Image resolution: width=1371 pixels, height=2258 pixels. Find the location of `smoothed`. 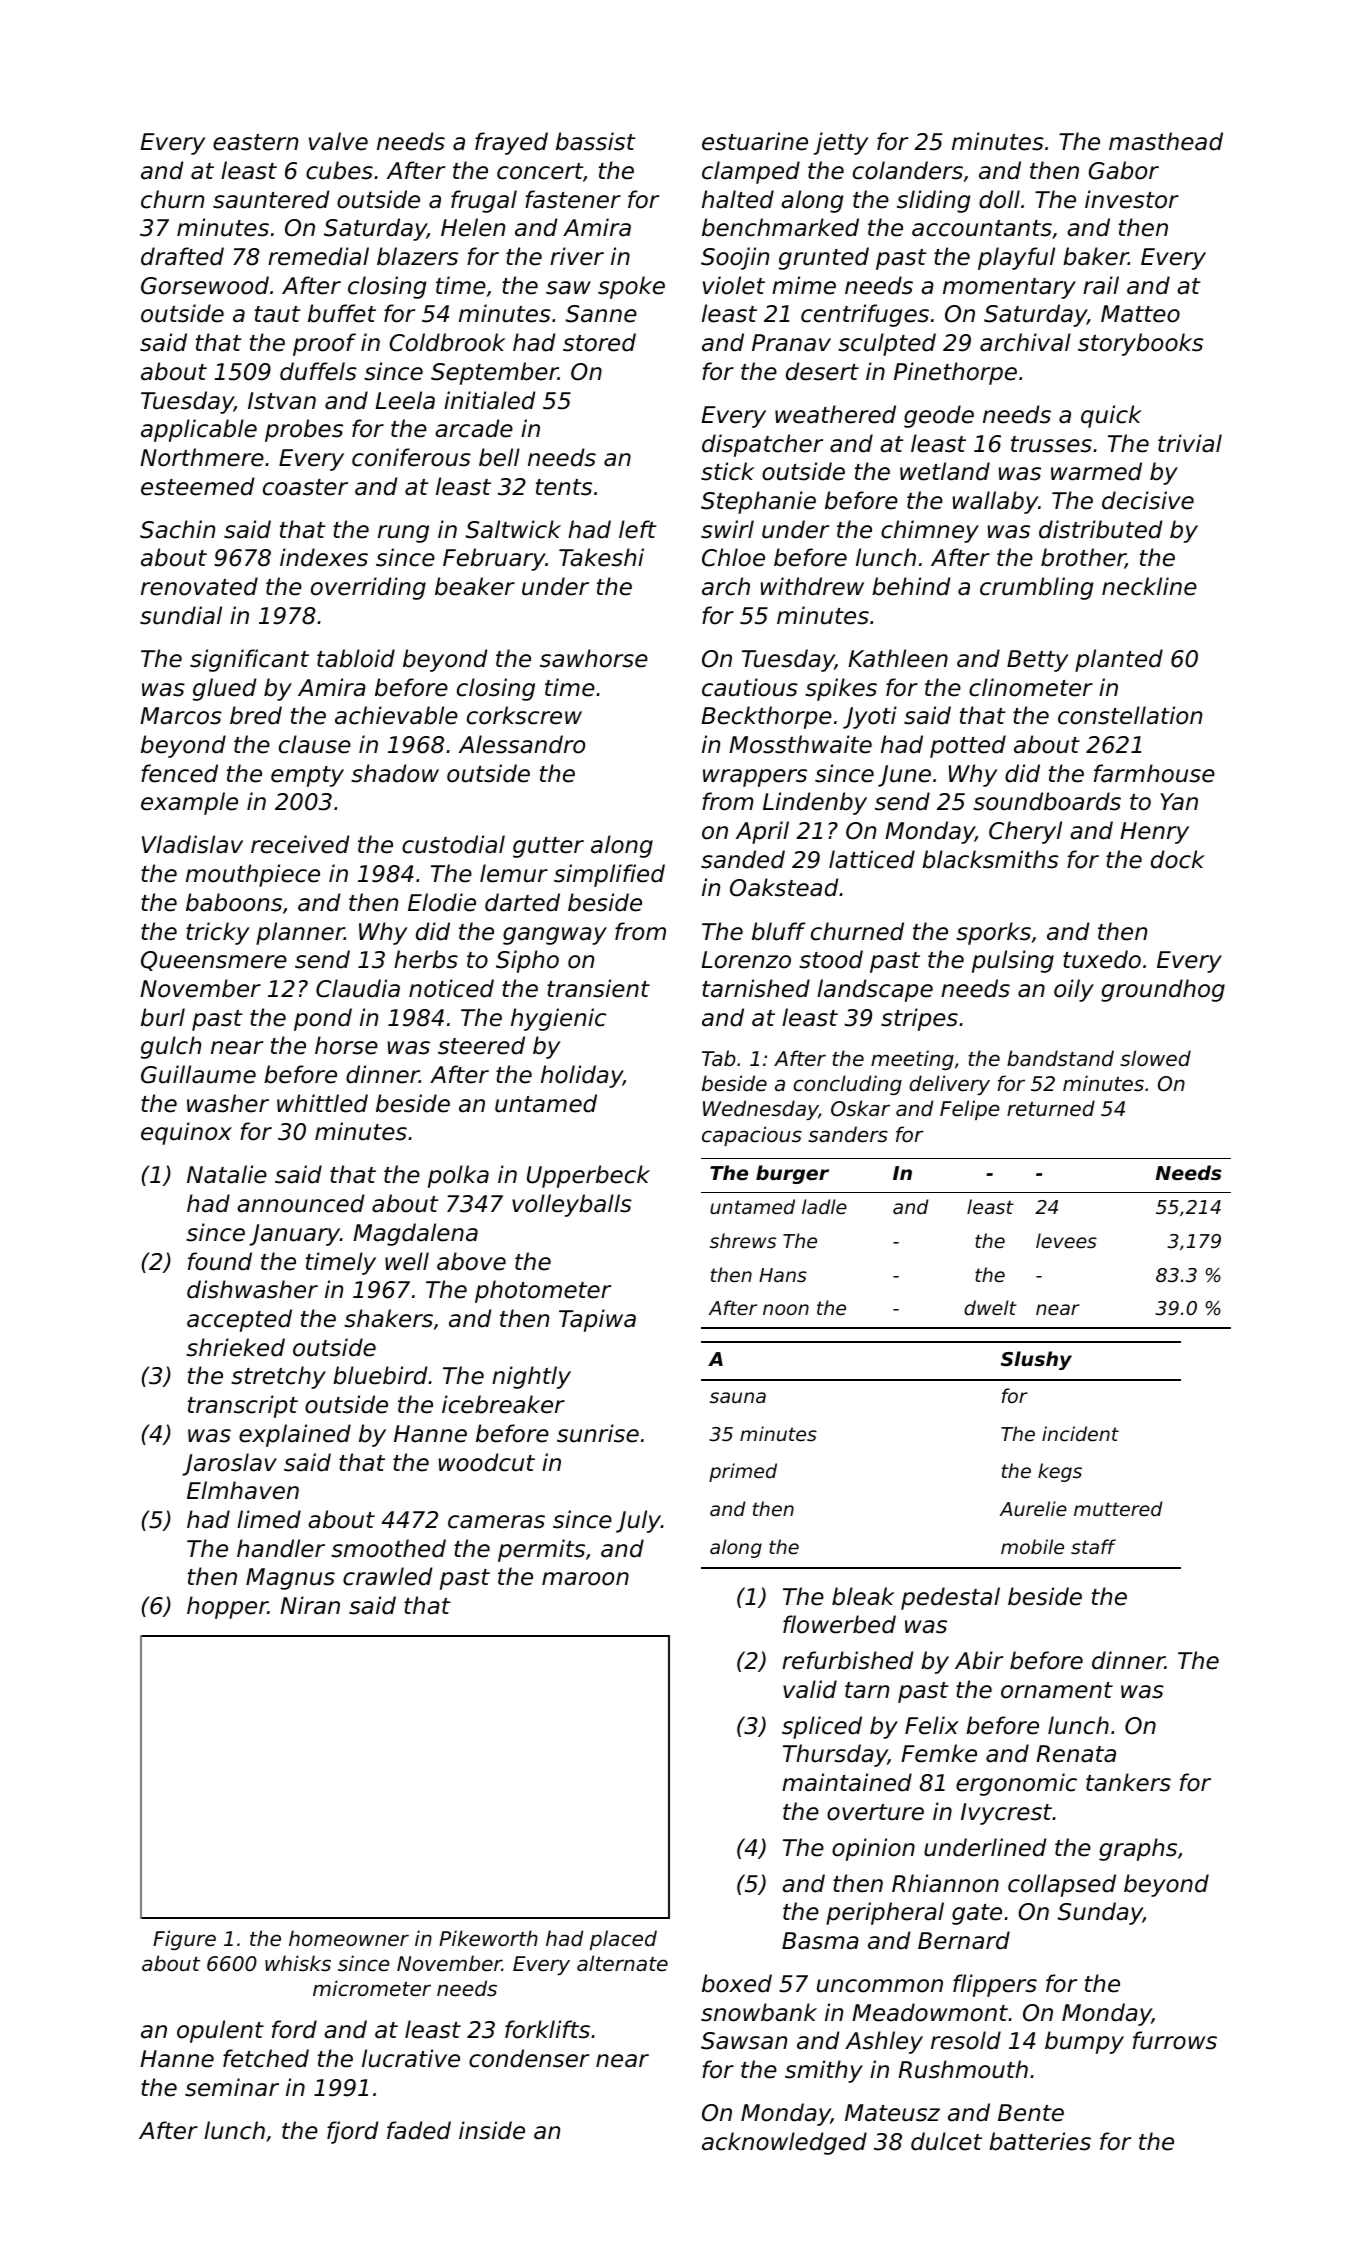

smoothed is located at coordinates (388, 1548).
